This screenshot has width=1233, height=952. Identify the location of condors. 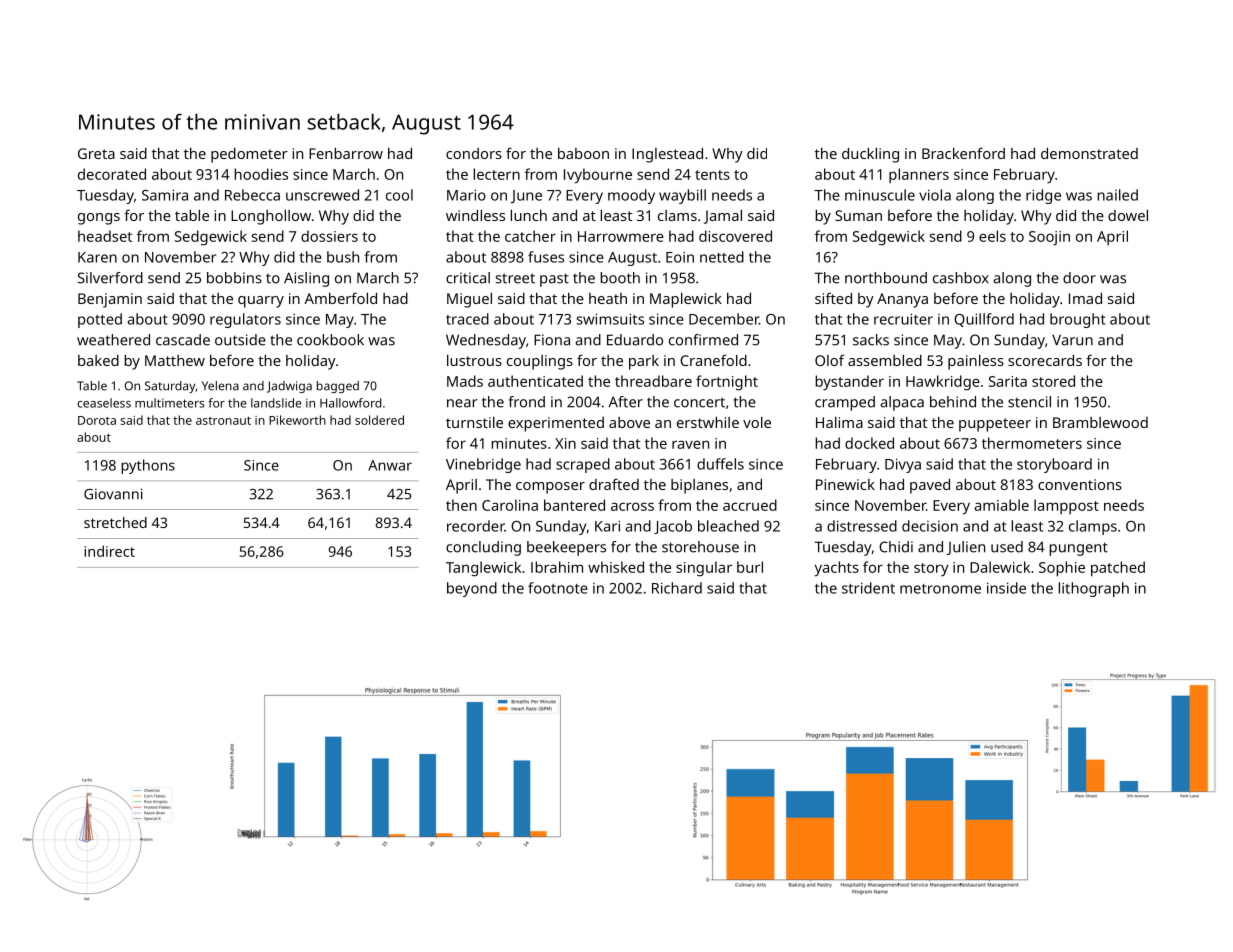
(474, 153).
